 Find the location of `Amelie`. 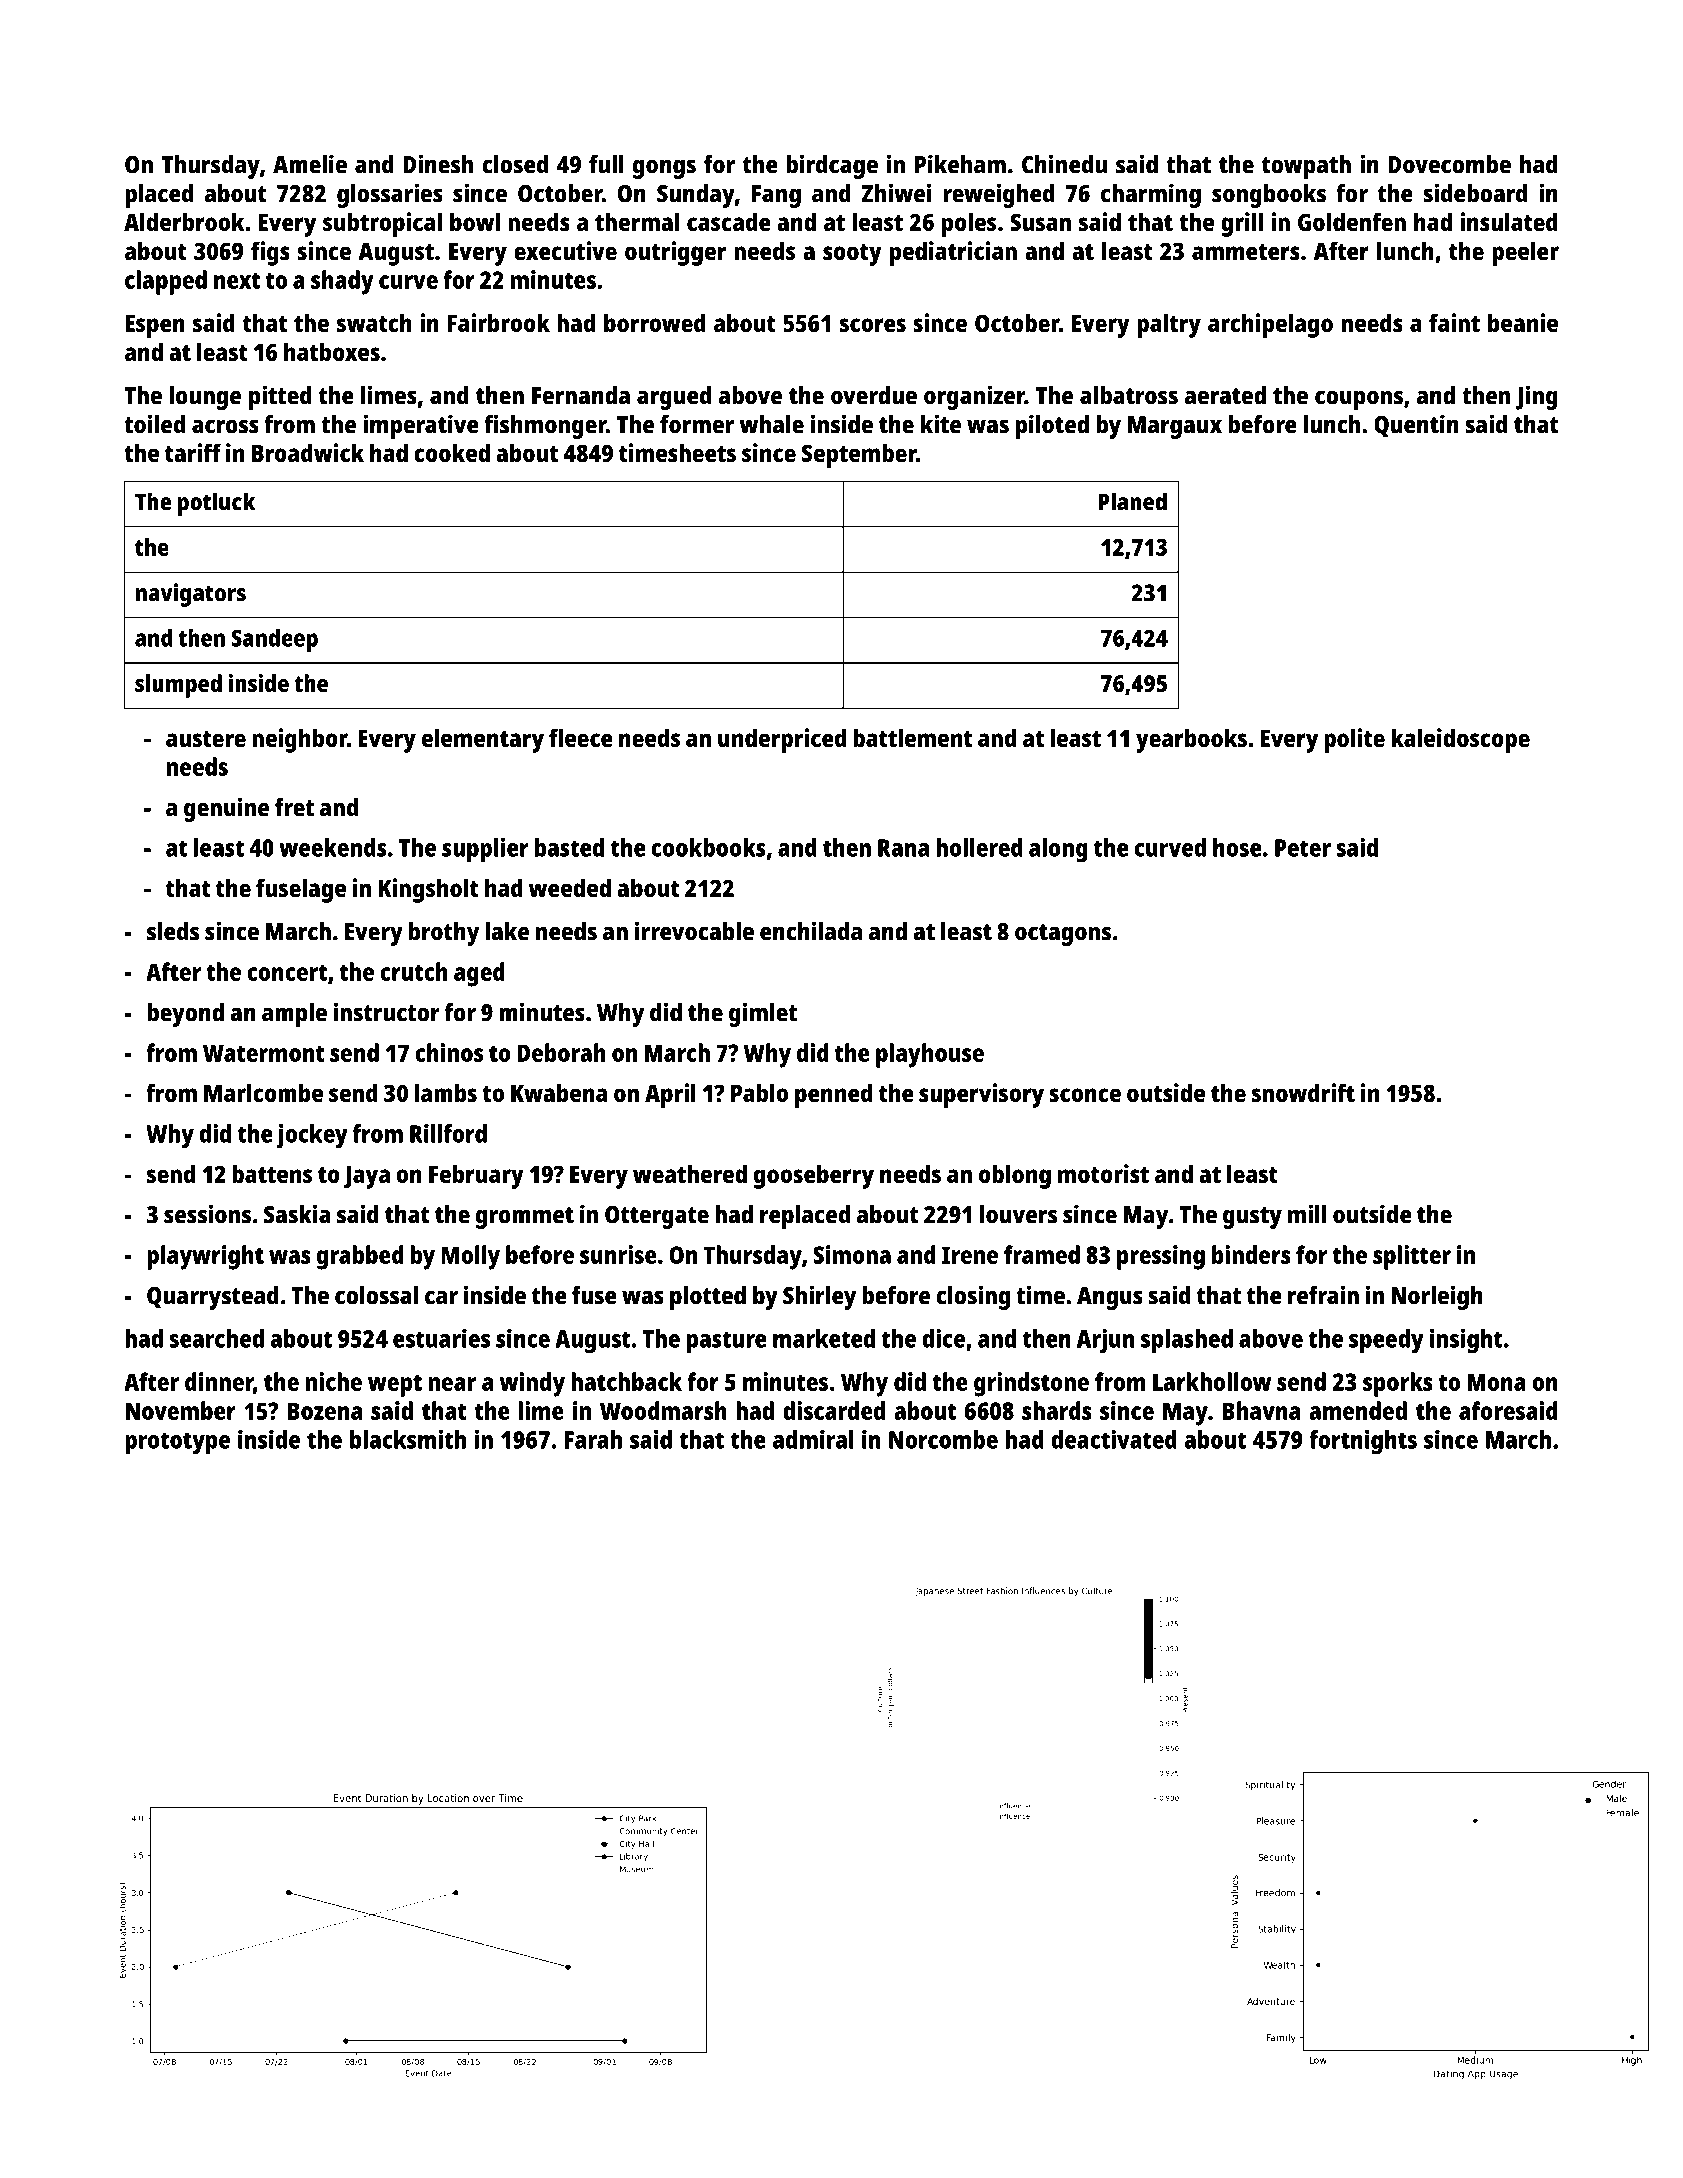

Amelie is located at coordinates (310, 164).
